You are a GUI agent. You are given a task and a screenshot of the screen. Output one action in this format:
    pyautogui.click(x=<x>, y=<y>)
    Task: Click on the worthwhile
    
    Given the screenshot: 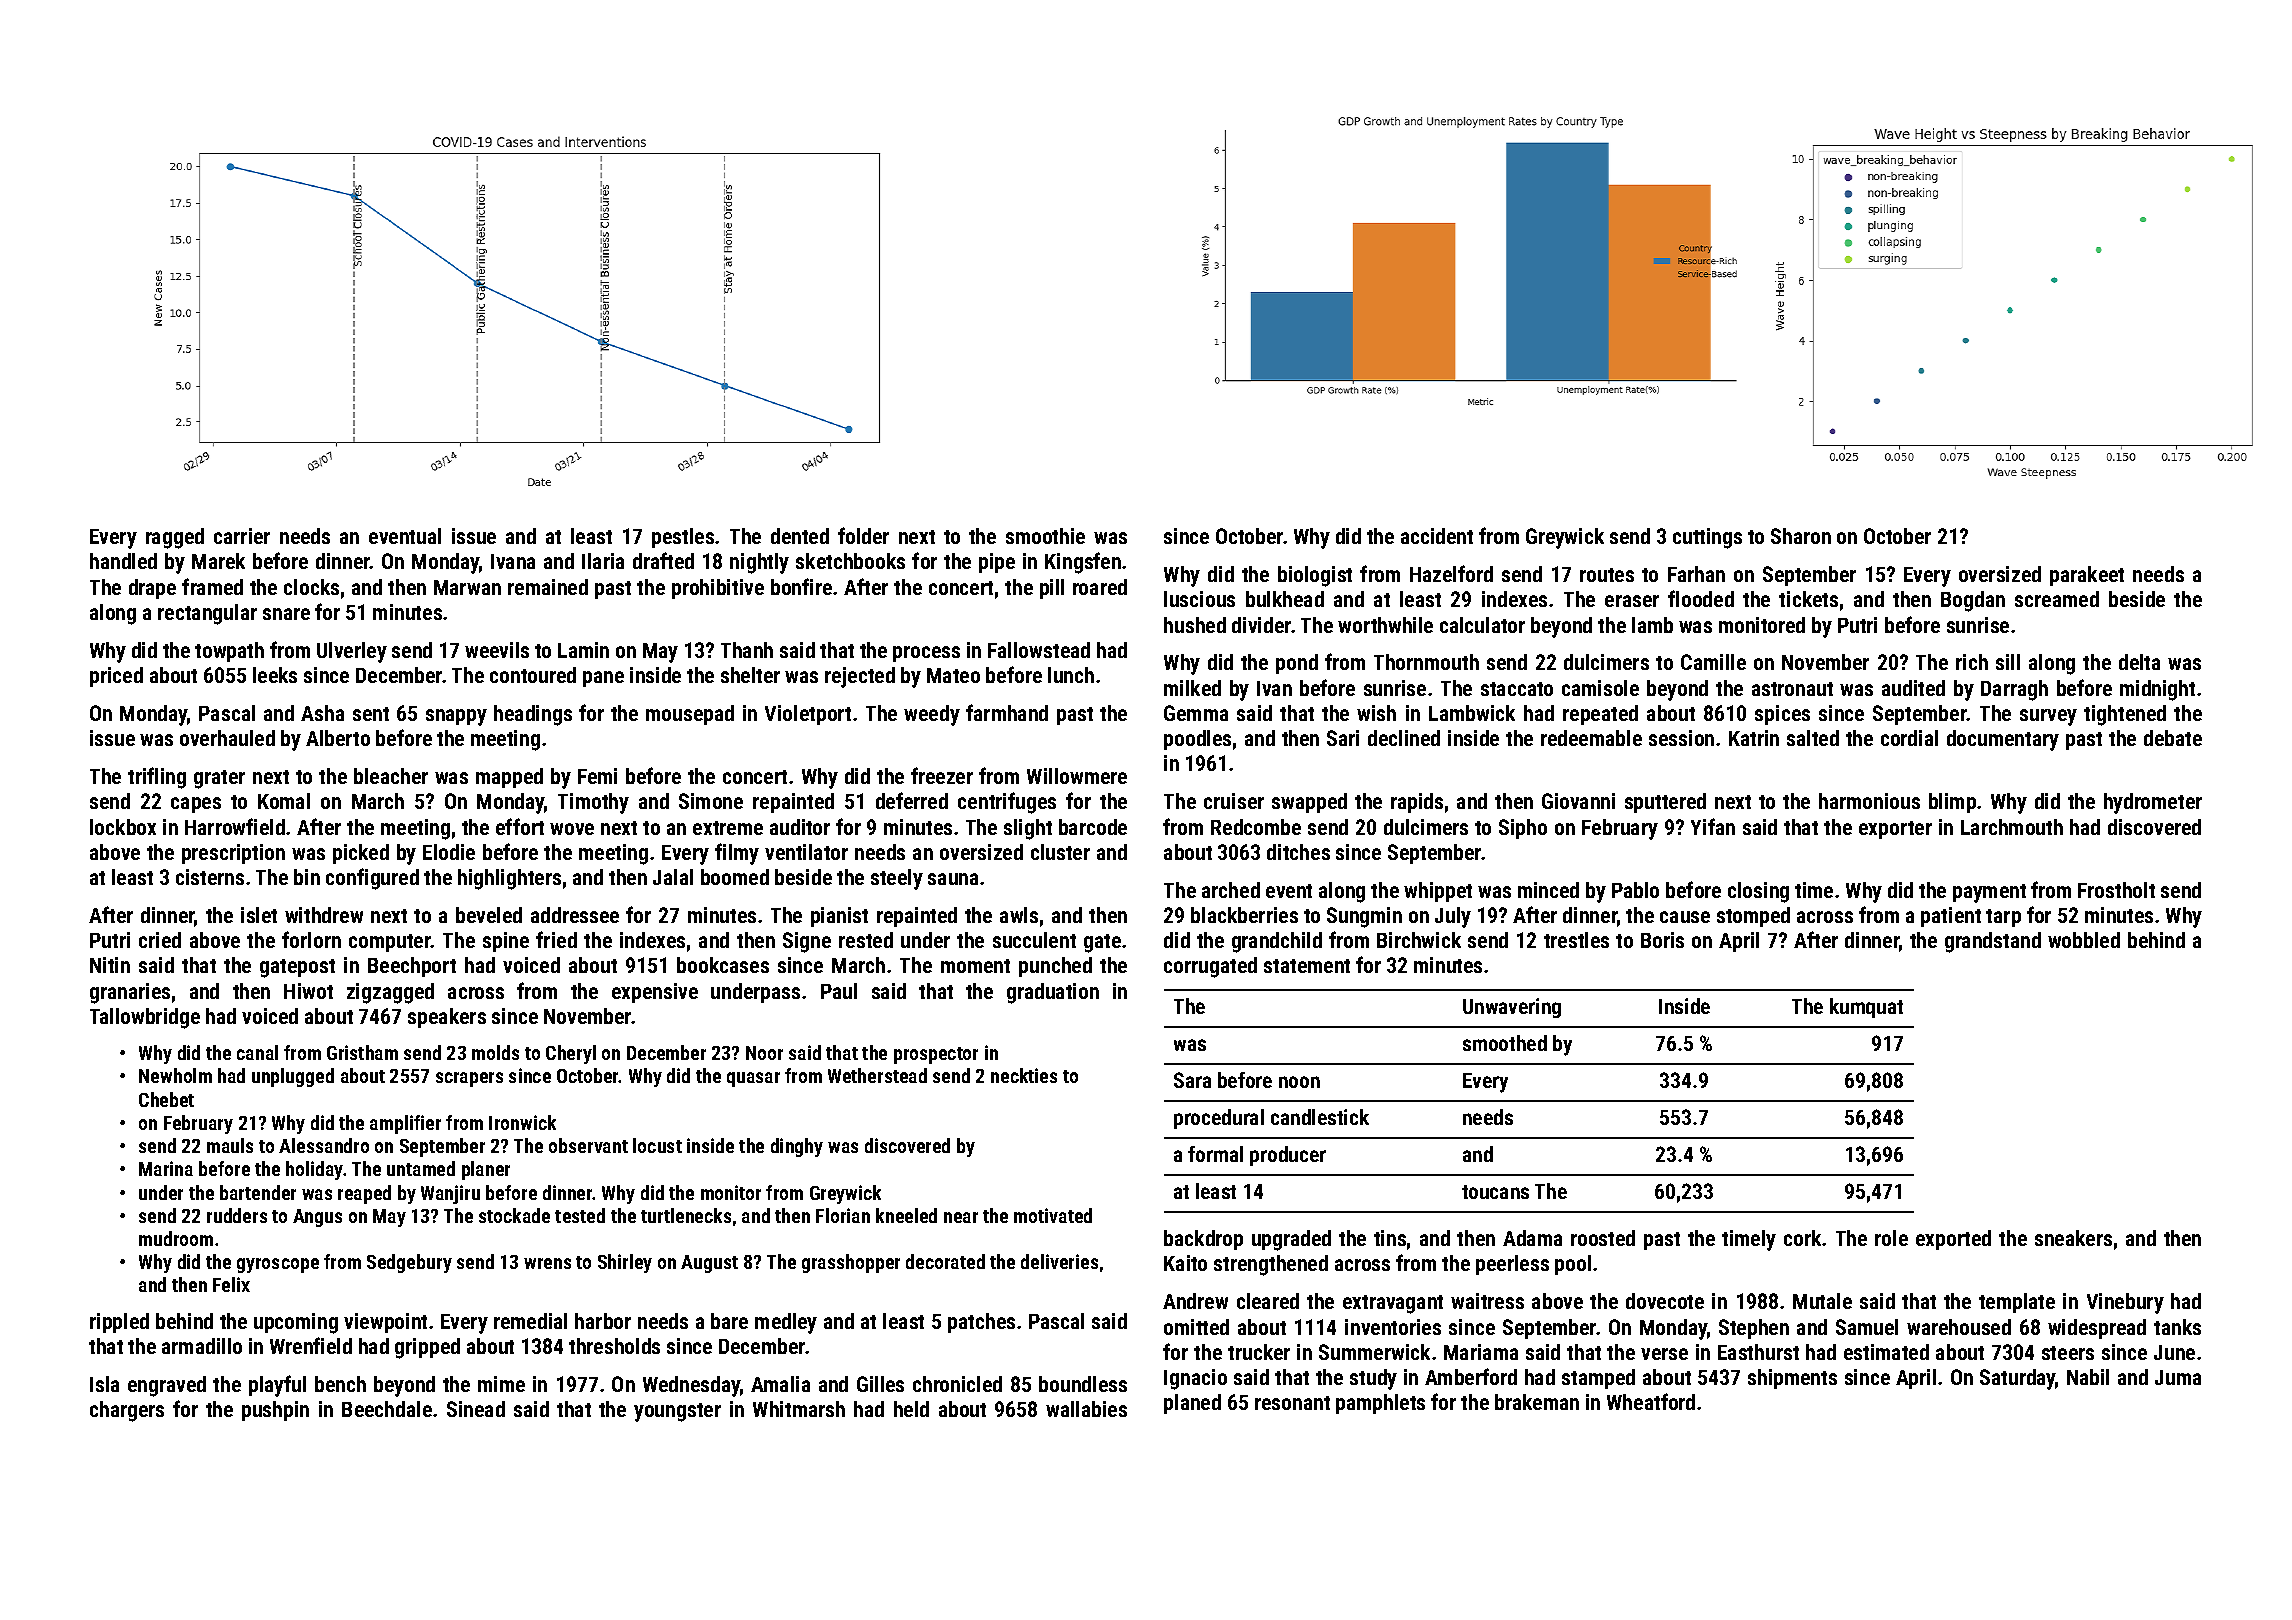 What is the action you would take?
    pyautogui.click(x=1385, y=625)
